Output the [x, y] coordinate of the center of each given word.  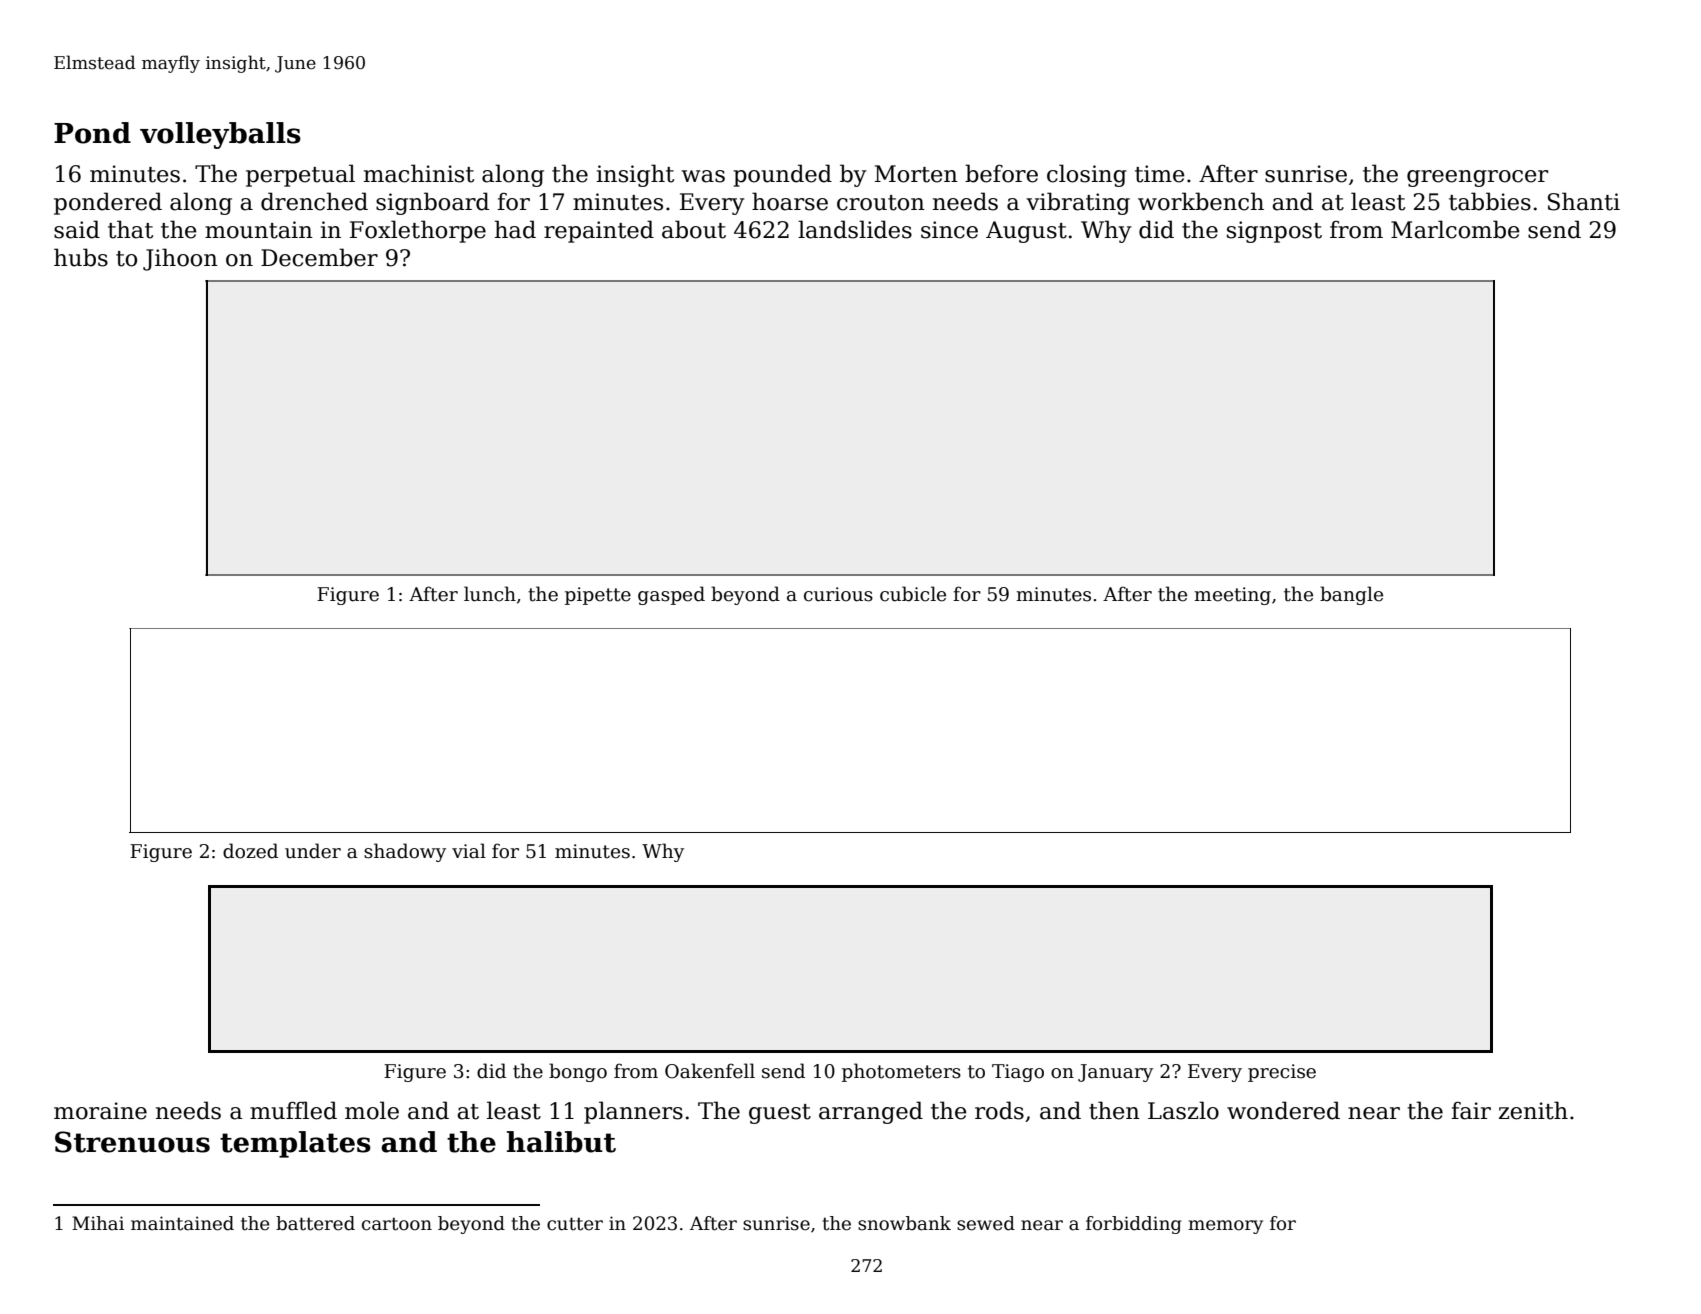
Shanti [1584, 201]
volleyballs [220, 135]
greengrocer [1477, 178]
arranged [871, 1112]
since [949, 230]
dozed [250, 851]
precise [1282, 1073]
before [1001, 173]
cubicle [913, 594]
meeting [1232, 596]
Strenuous [132, 1142]
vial [469, 851]
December [319, 257]
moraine [100, 1111]
